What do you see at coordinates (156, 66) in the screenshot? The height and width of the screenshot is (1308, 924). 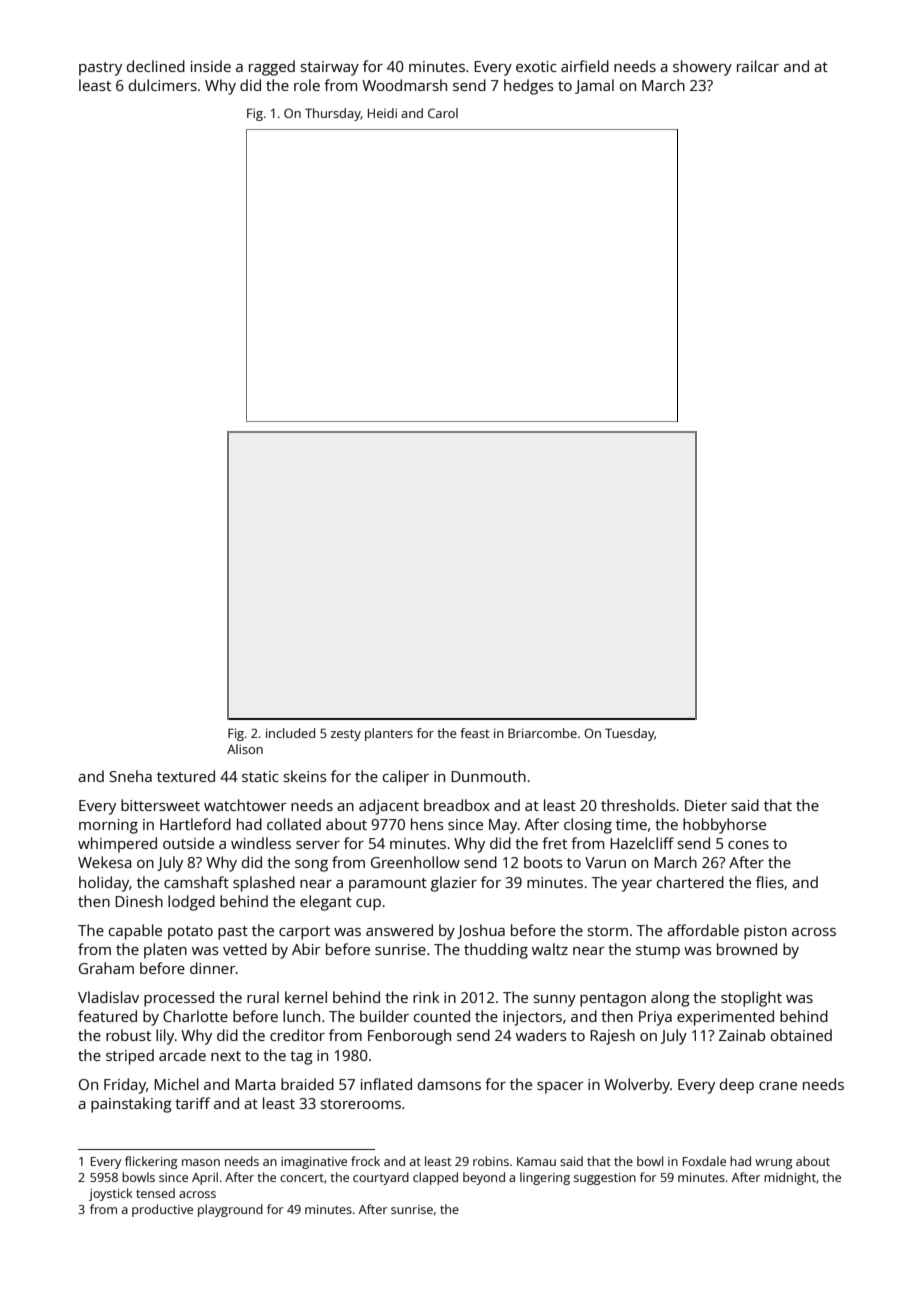 I see `declined` at bounding box center [156, 66].
